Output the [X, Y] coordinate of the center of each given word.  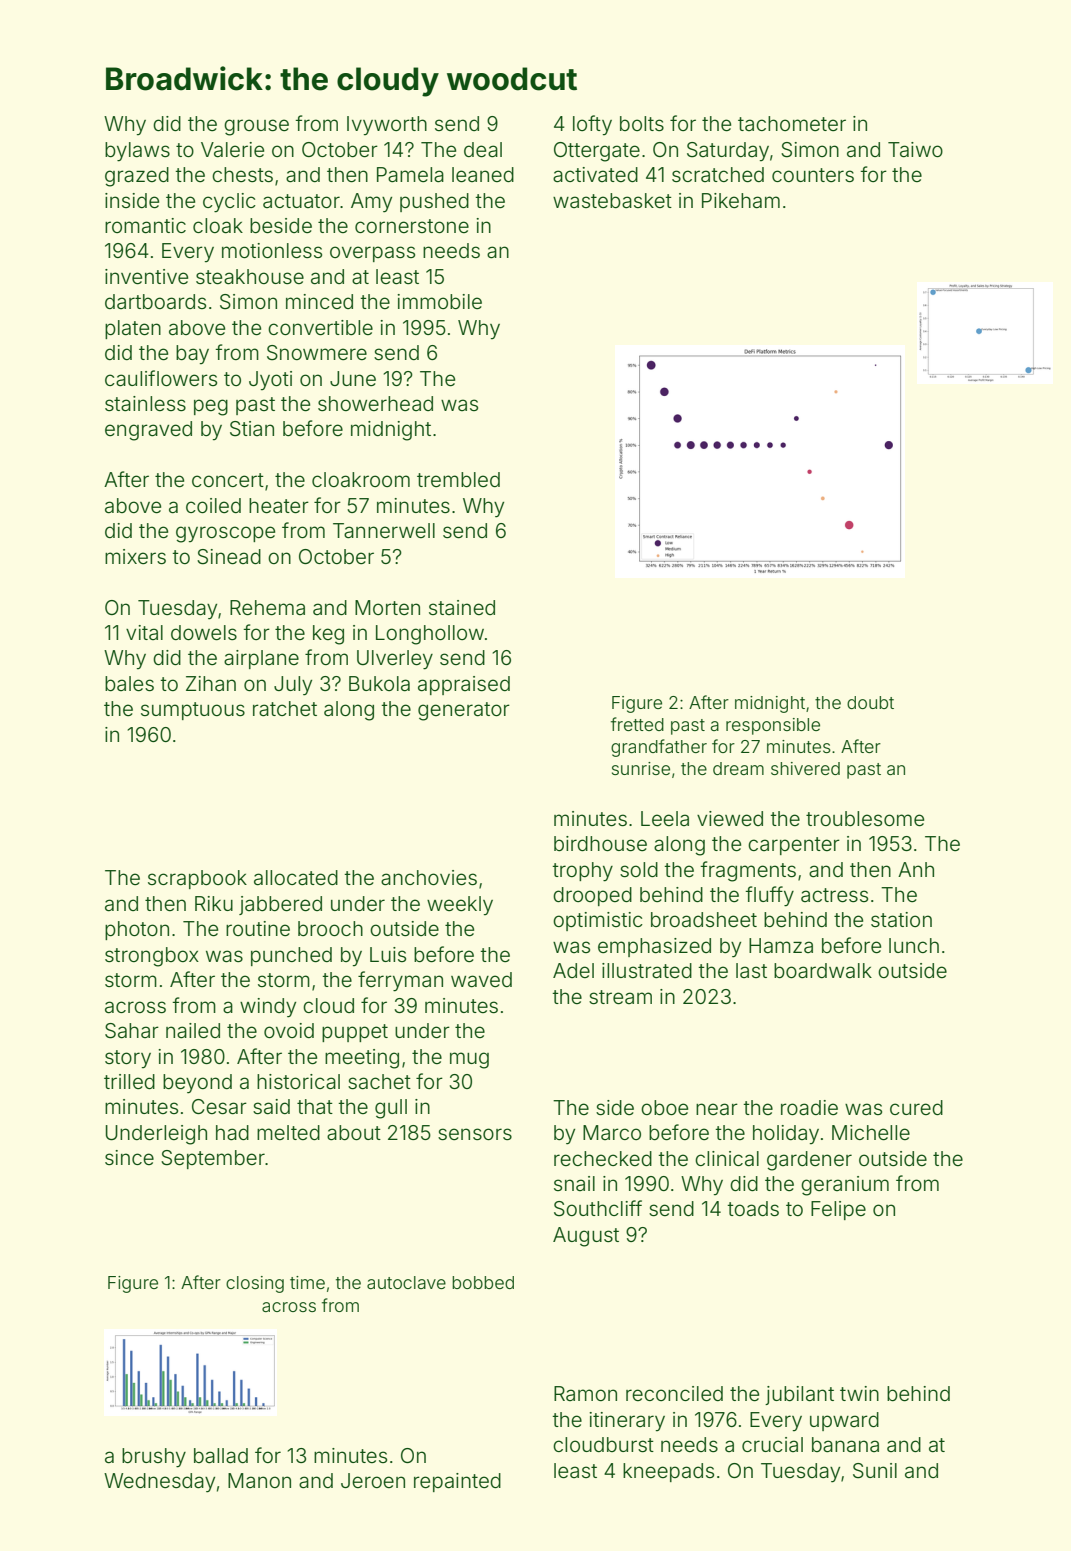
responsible [773, 726]
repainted [457, 1482]
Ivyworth [387, 125]
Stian [252, 429]
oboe [664, 1107]
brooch [330, 928]
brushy [154, 1458]
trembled [458, 479]
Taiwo [915, 149]
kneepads [668, 1472]
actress [834, 895]
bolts [642, 123]
